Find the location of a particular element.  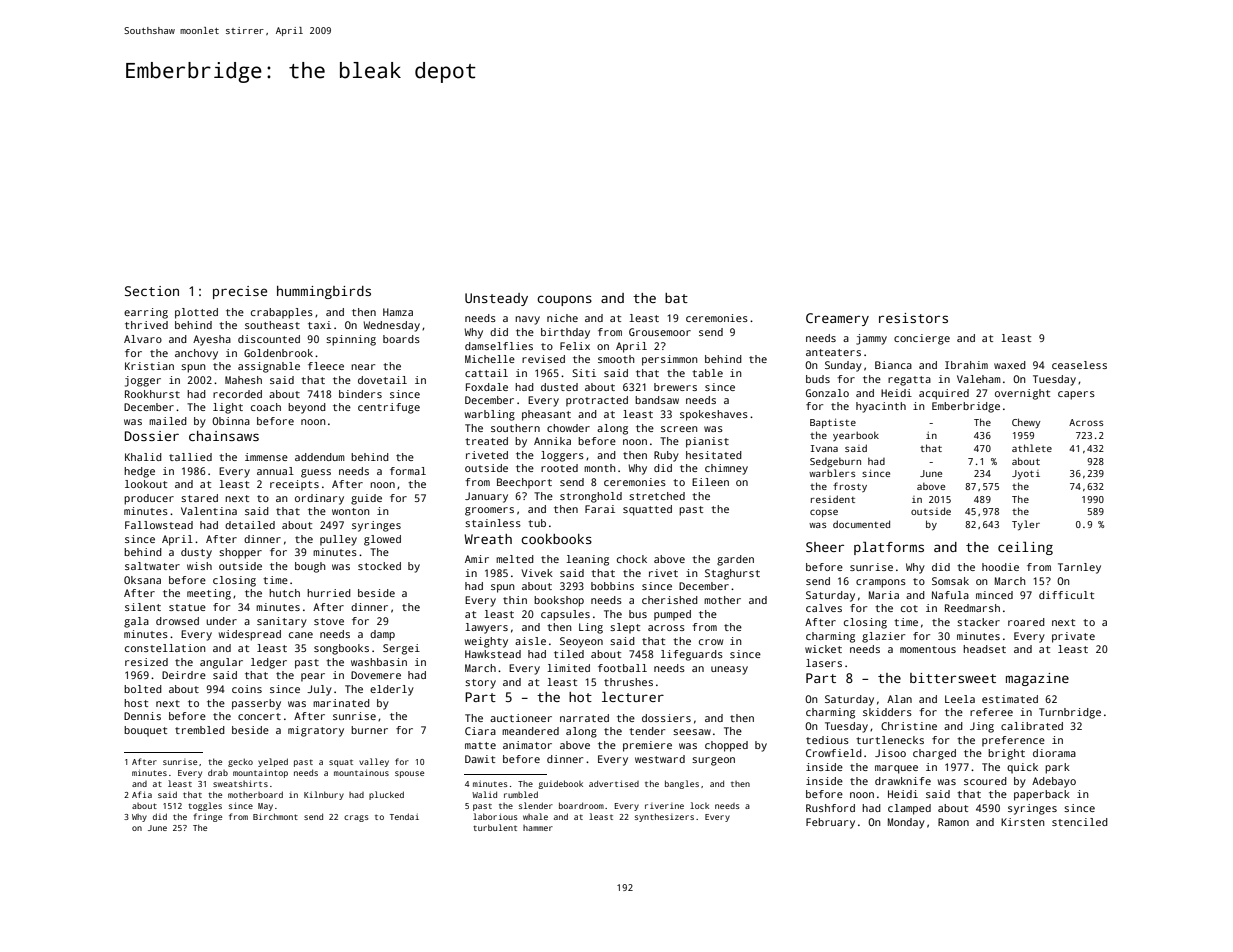

hummingbirds is located at coordinates (324, 292).
